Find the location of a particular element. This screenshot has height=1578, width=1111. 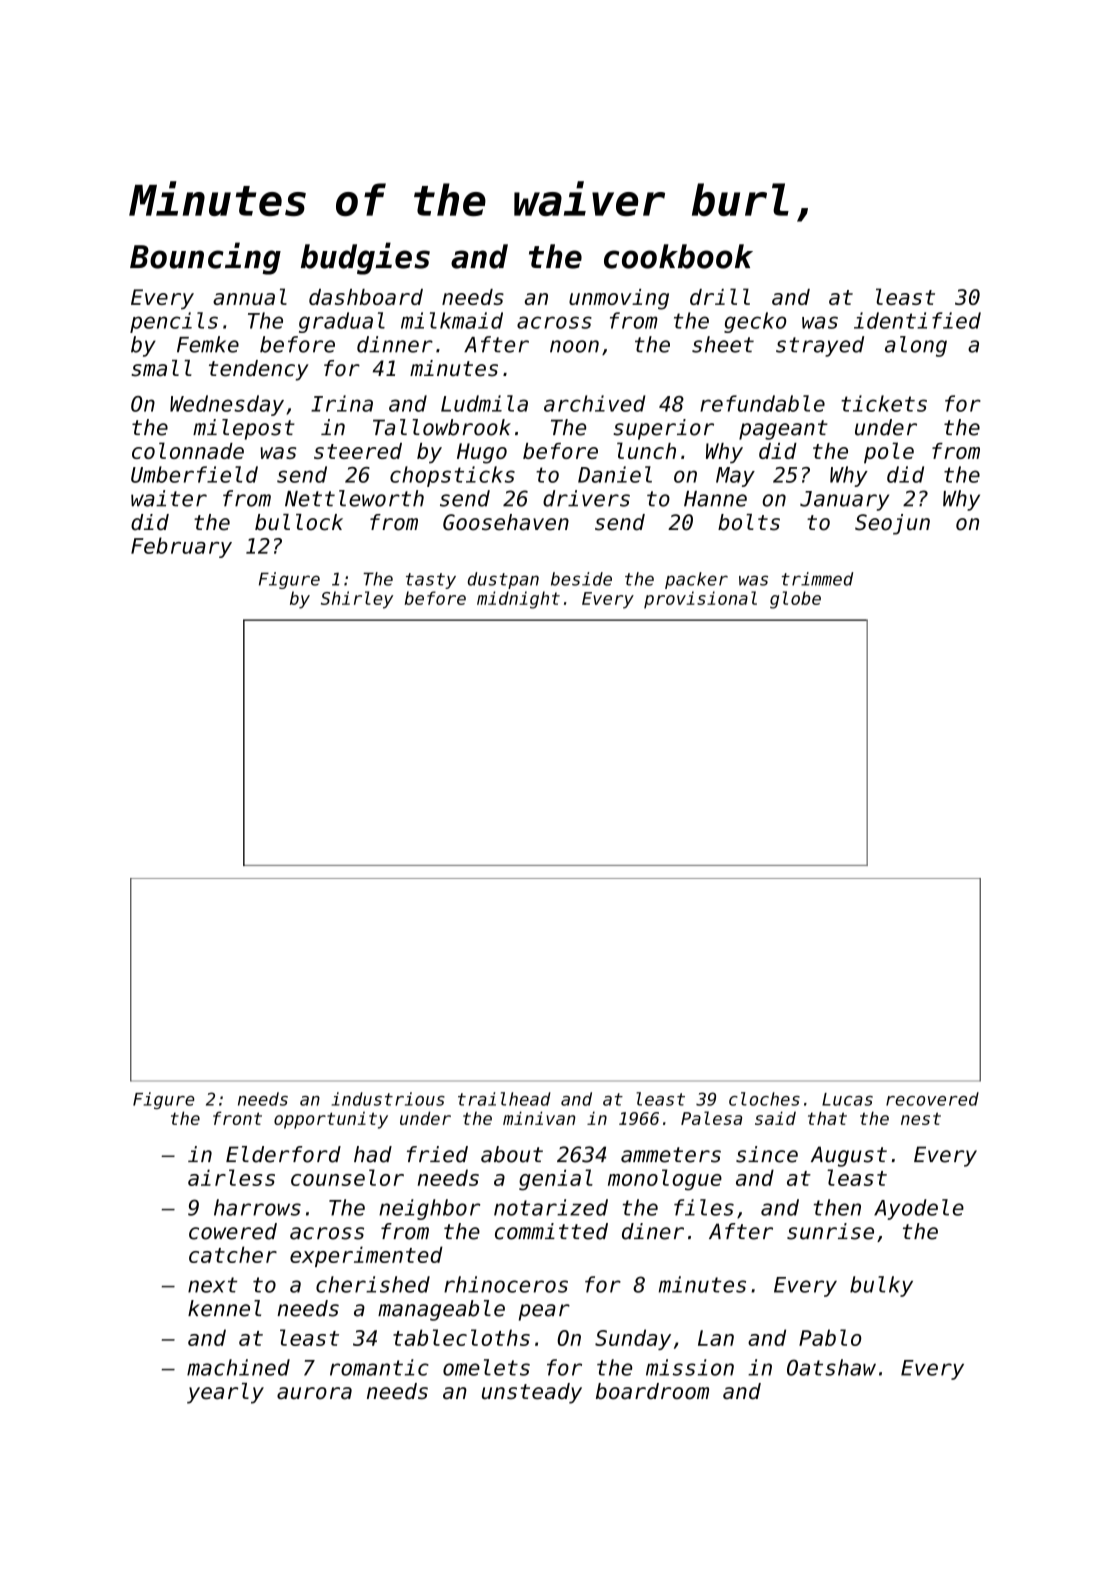

Palesa is located at coordinates (711, 1118).
